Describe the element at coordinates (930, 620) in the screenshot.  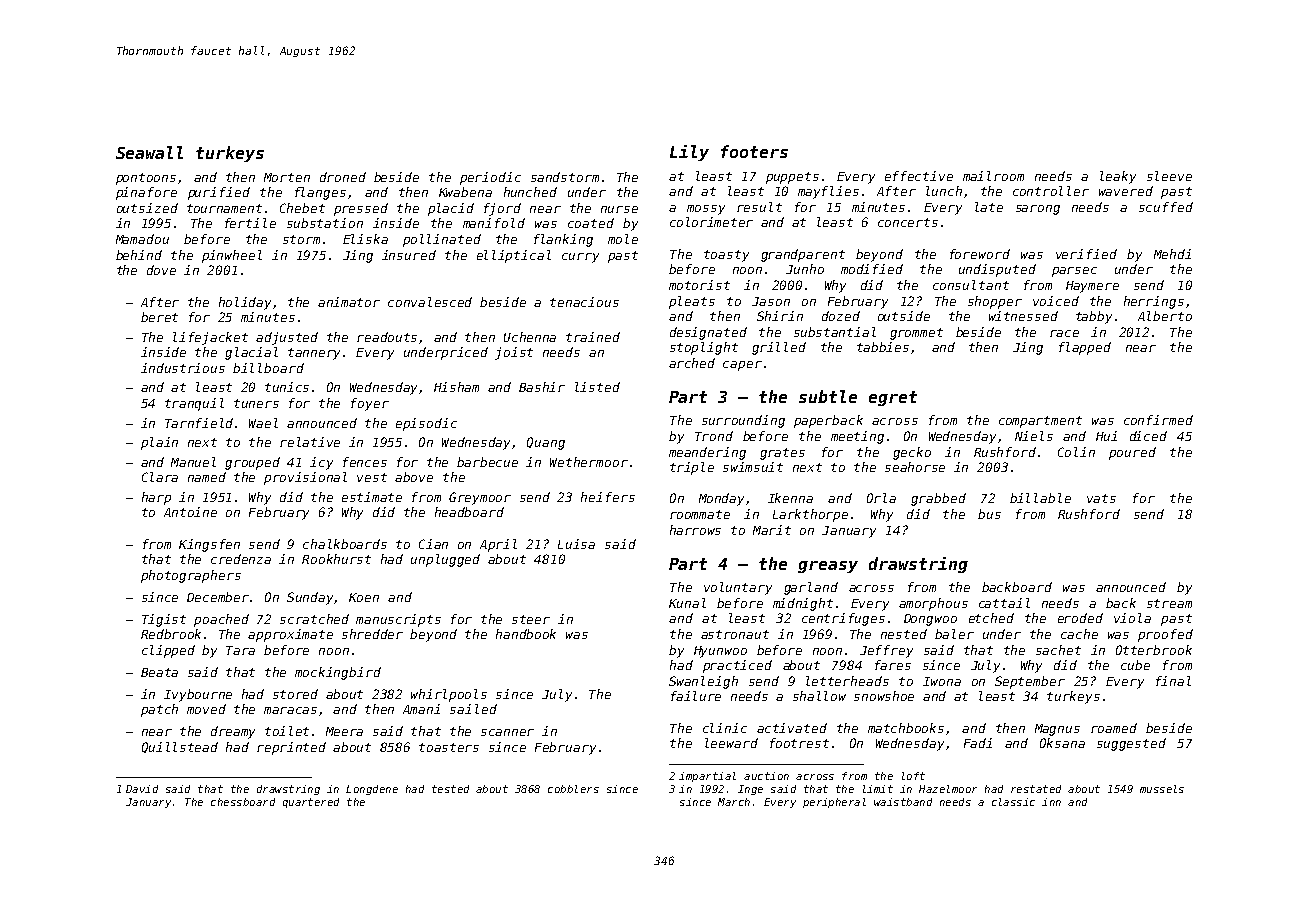
I see `Dongwoo` at that location.
